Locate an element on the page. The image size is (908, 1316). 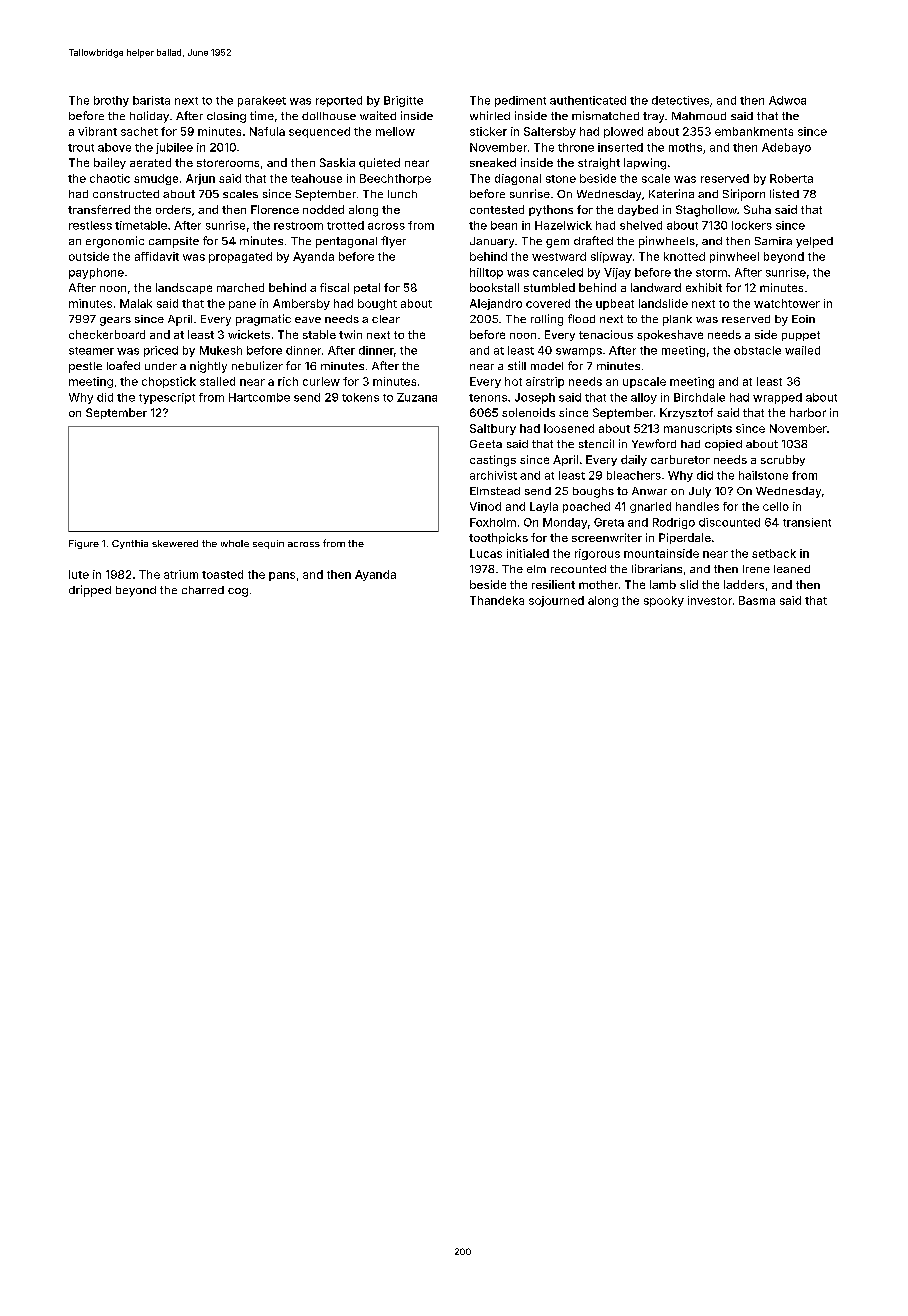
parakeet is located at coordinates (262, 101).
